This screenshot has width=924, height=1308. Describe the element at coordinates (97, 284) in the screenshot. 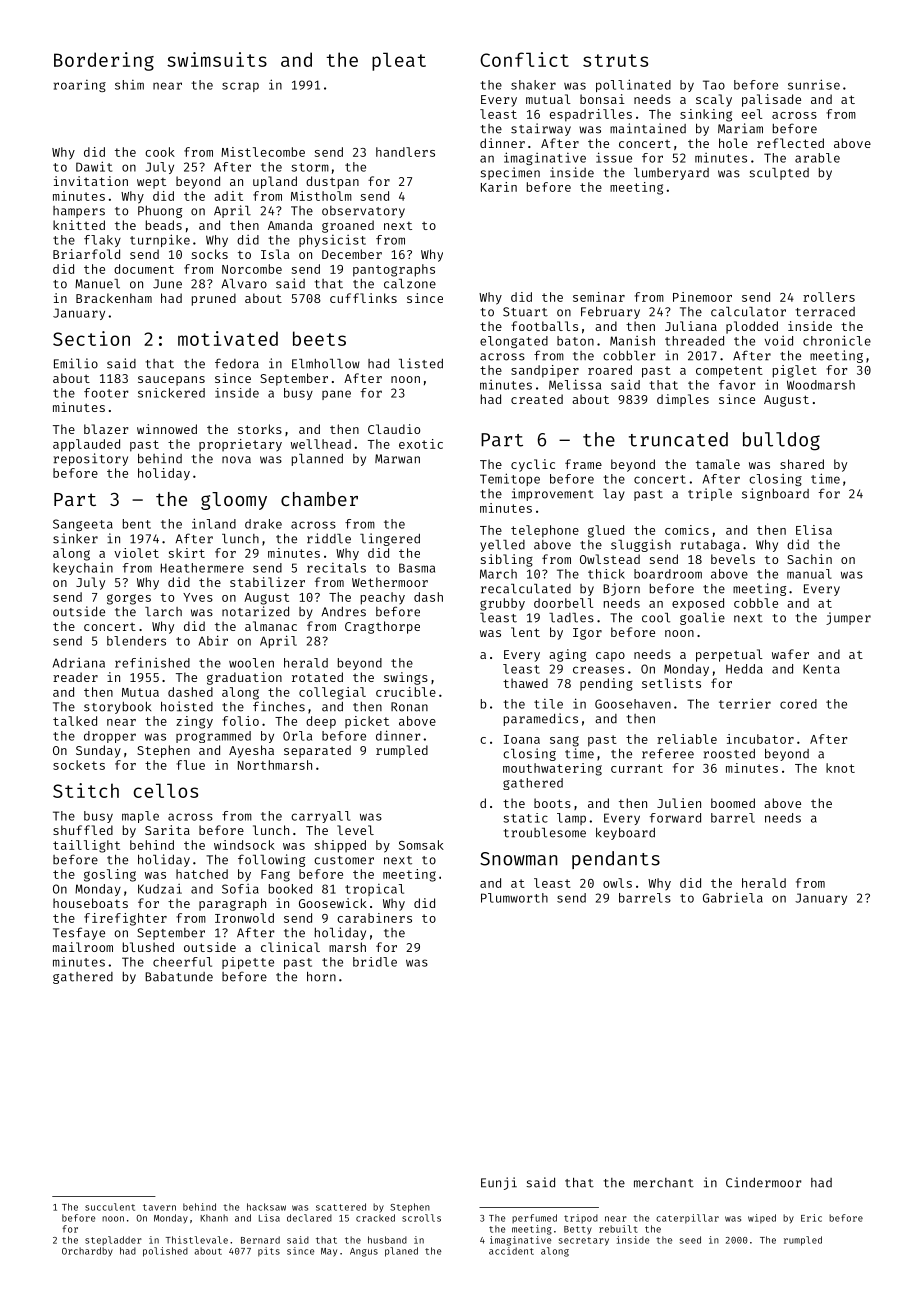

I see `Manuel` at that location.
